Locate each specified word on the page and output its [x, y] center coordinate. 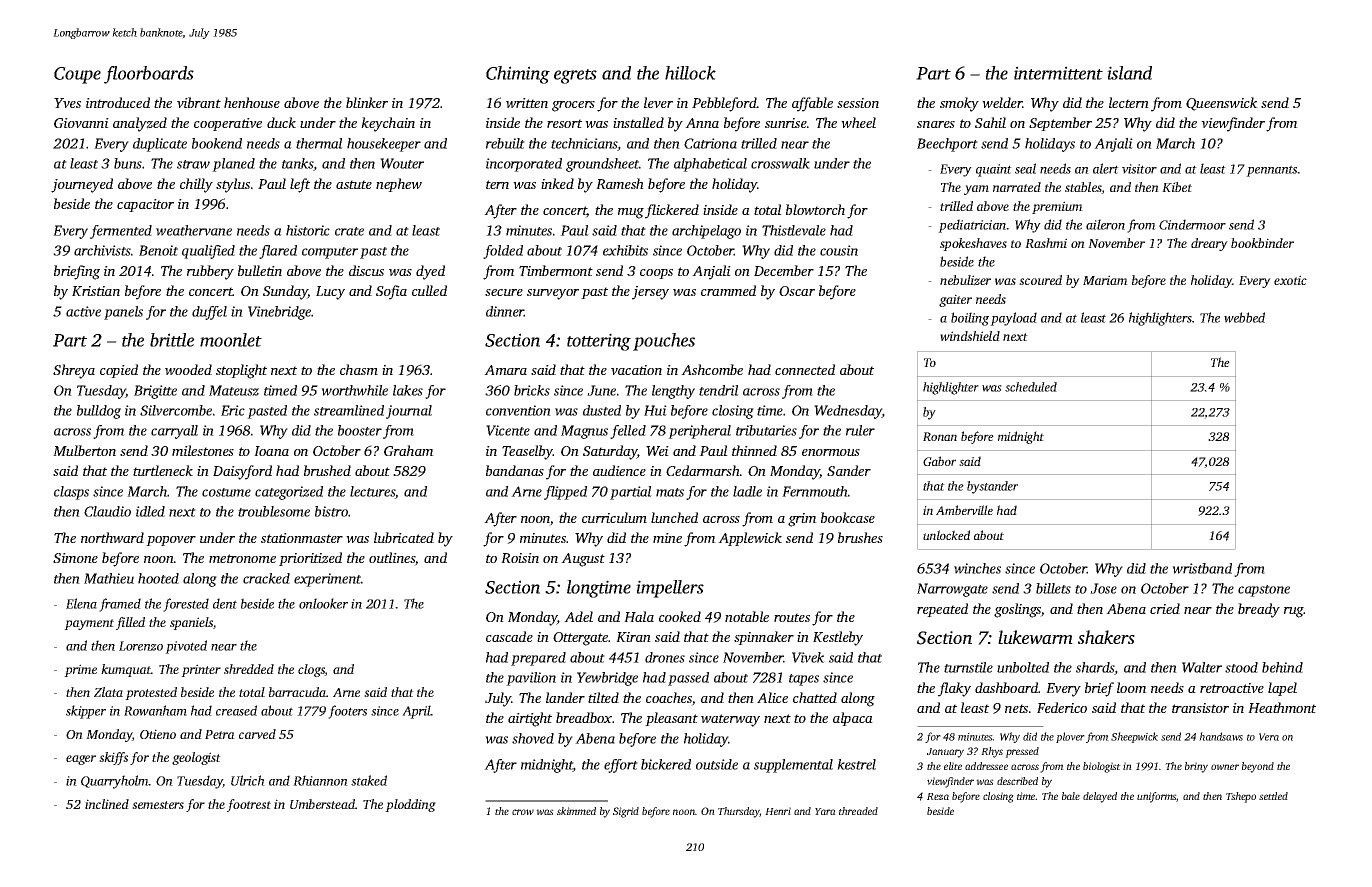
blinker [367, 102]
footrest [249, 805]
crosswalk [780, 163]
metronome [242, 558]
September [1060, 124]
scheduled [1031, 387]
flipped [565, 493]
